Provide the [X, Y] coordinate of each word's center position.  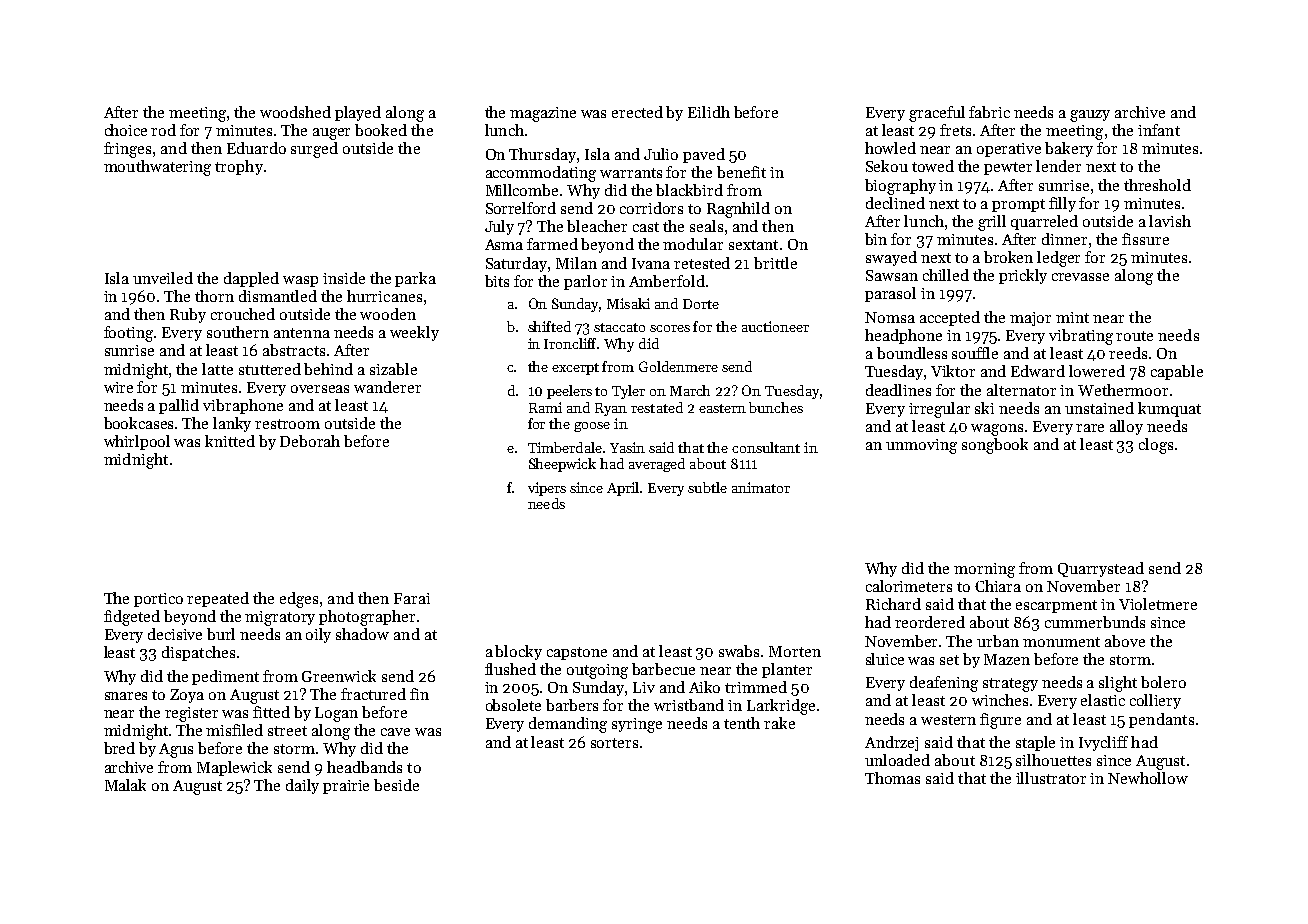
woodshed [295, 112]
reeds [1128, 353]
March [690, 390]
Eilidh [709, 112]
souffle [975, 353]
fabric [989, 112]
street [287, 731]
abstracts [294, 350]
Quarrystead [1101, 569]
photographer [367, 618]
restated [657, 407]
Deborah [310, 441]
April [623, 489]
